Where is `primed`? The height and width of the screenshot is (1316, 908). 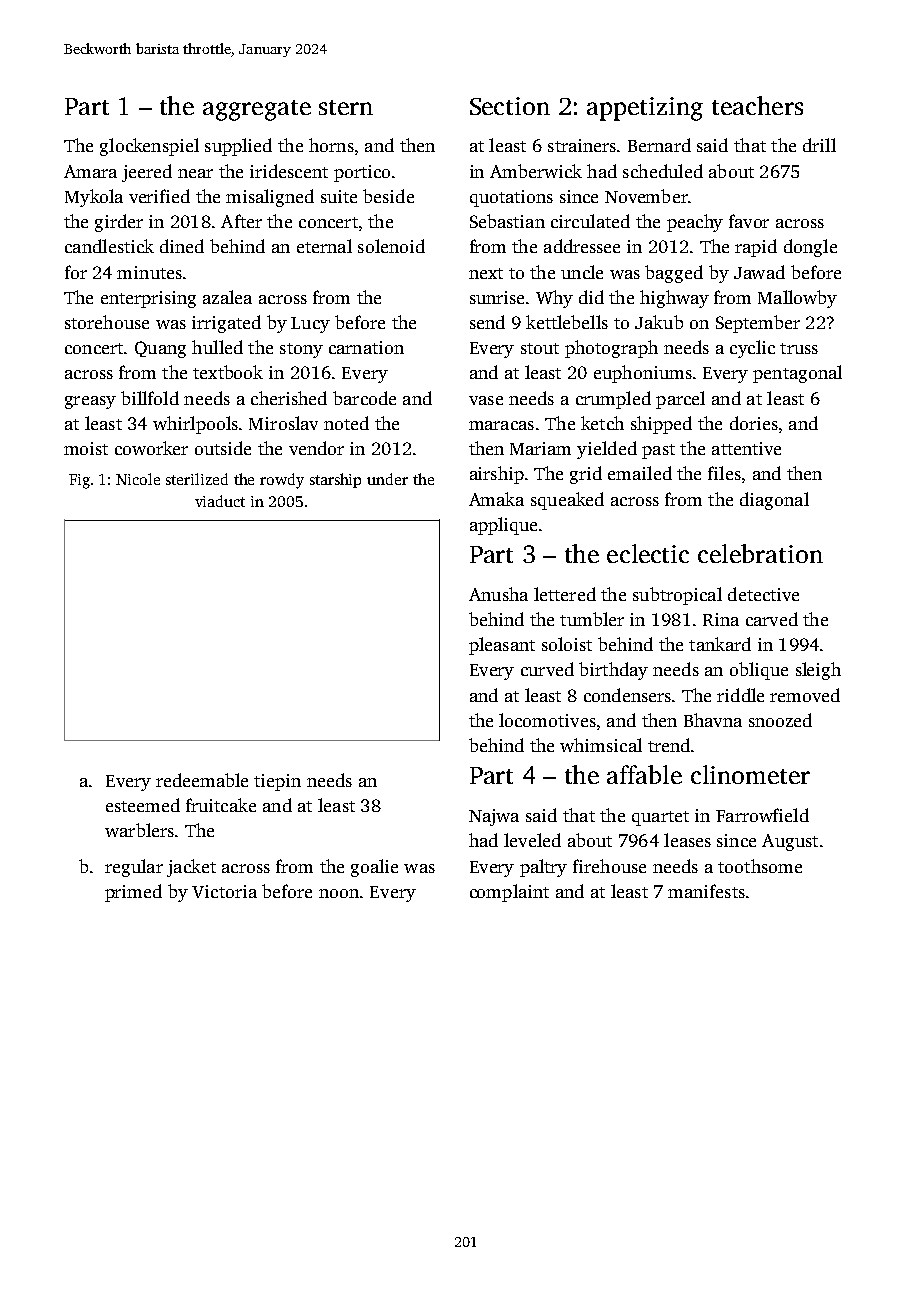
primed is located at coordinates (133, 893).
